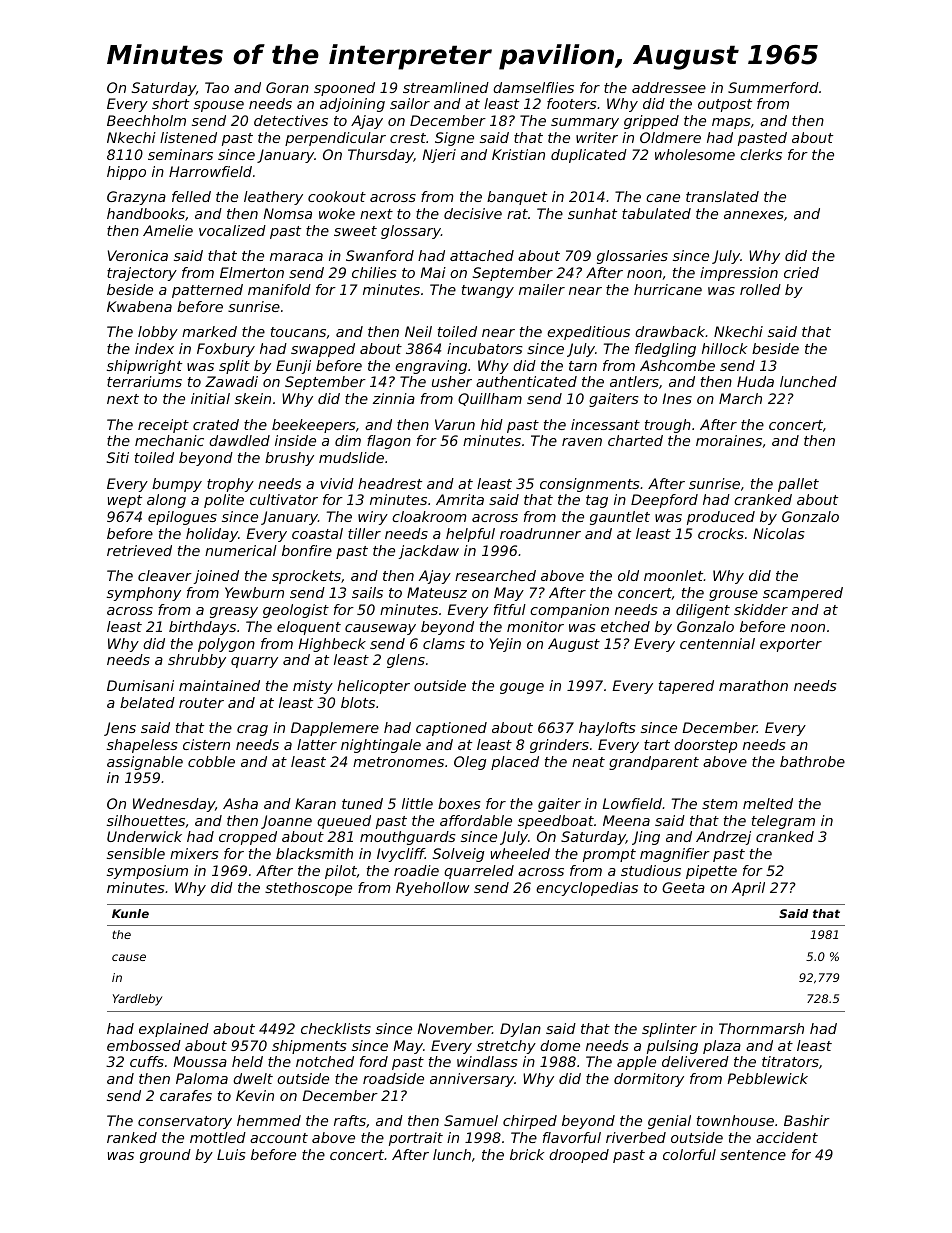 Image resolution: width=952 pixels, height=1233 pixels. What do you see at coordinates (753, 1155) in the page?
I see `sentence` at bounding box center [753, 1155].
